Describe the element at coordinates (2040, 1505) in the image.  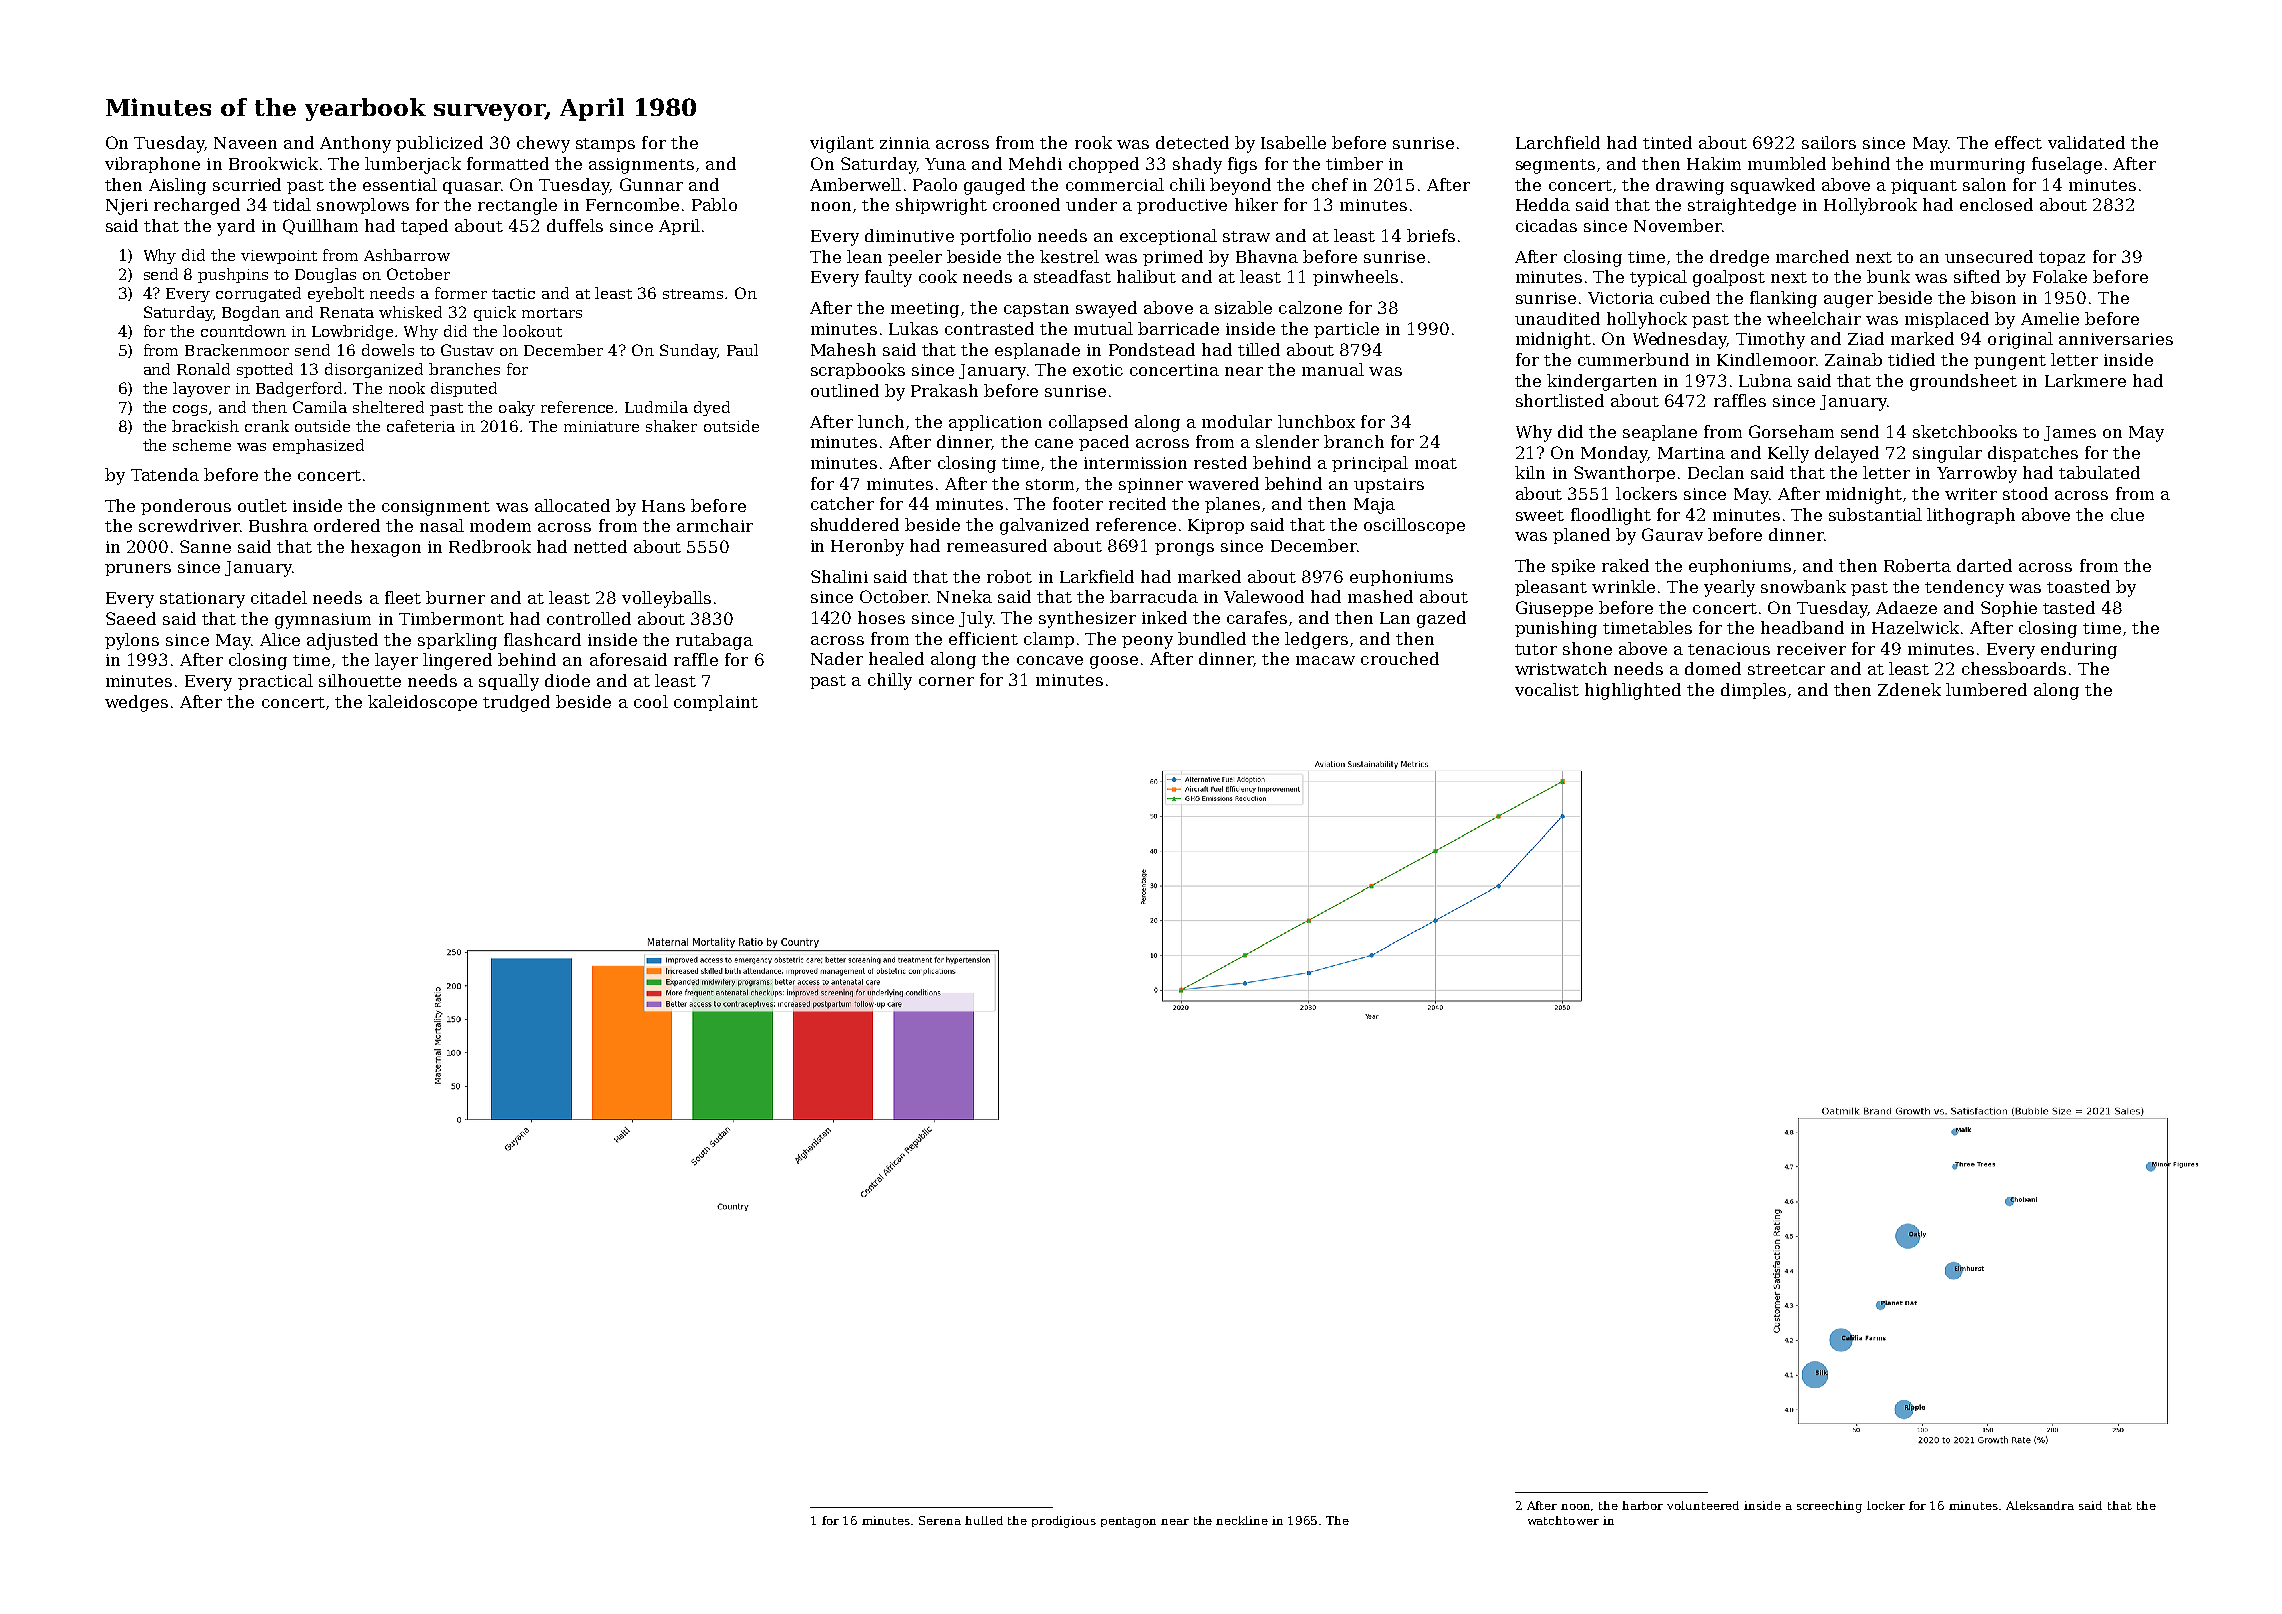
I see `Aleksandra` at that location.
